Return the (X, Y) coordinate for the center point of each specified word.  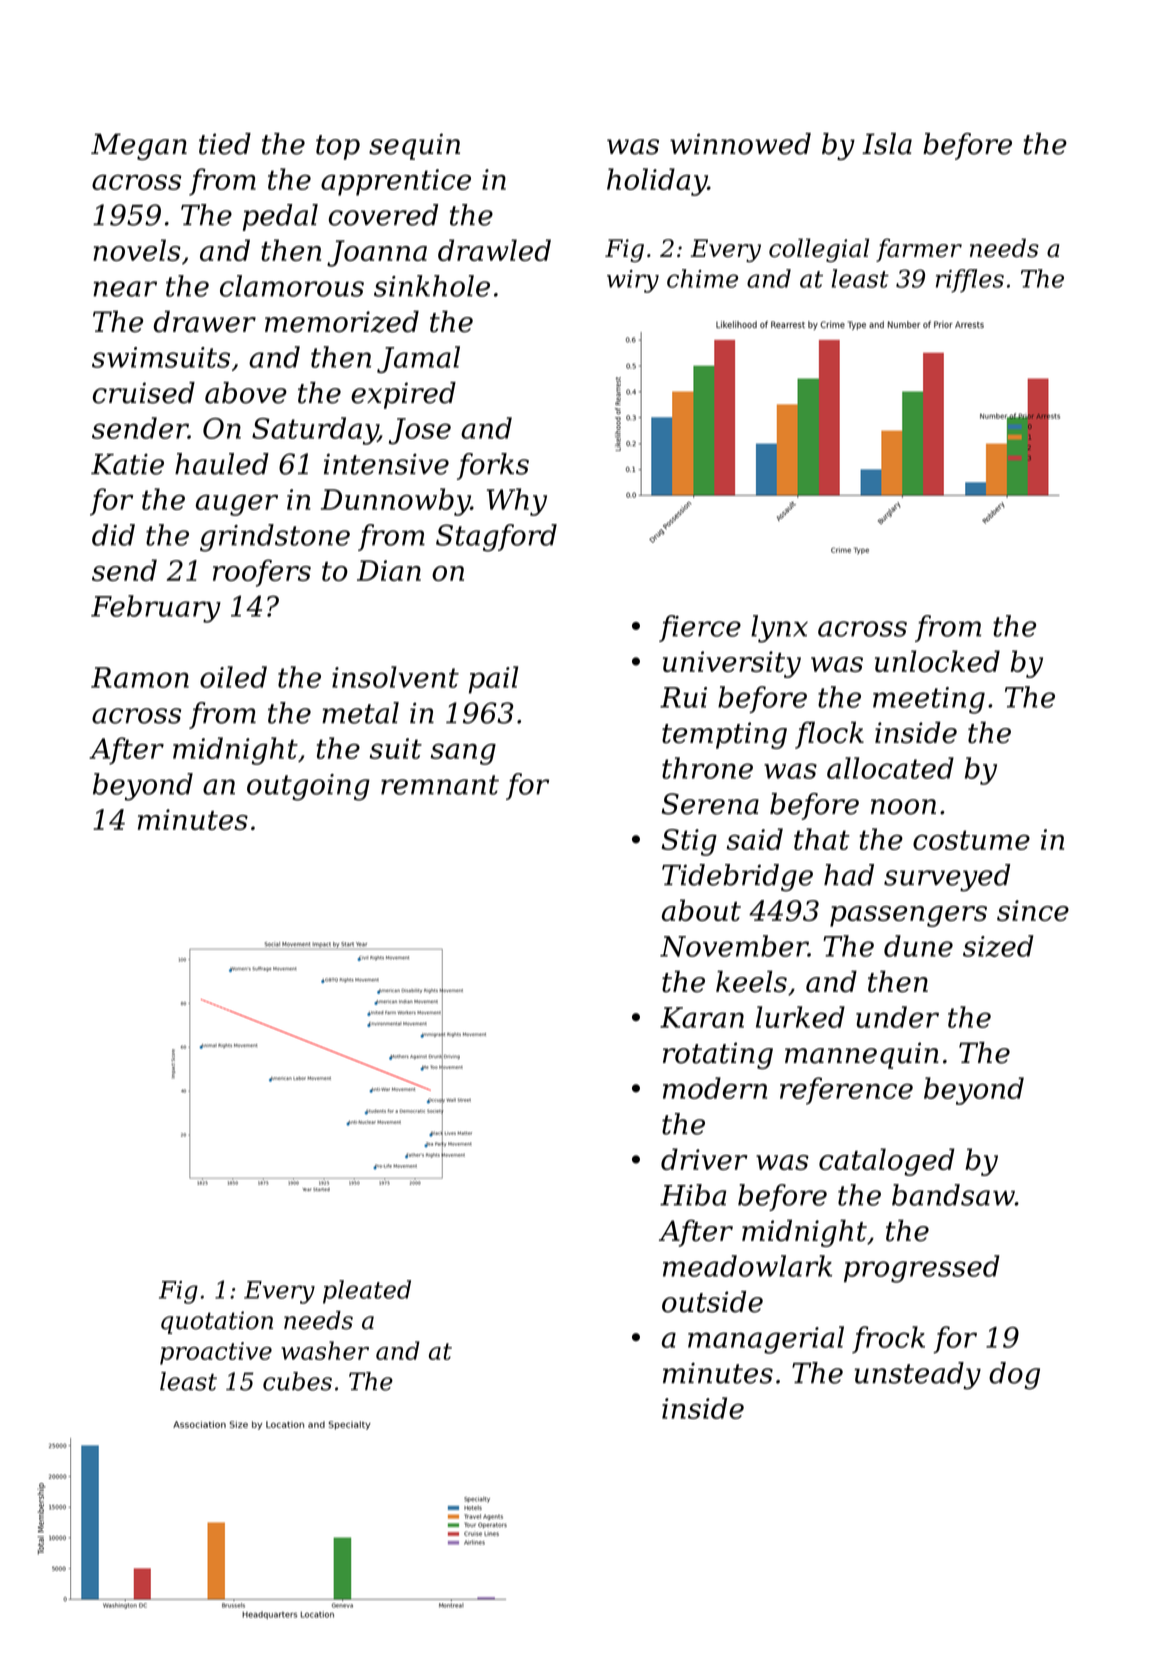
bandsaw (953, 1195)
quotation (217, 1322)
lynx (779, 629)
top (338, 147)
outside (712, 1302)
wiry (633, 281)
